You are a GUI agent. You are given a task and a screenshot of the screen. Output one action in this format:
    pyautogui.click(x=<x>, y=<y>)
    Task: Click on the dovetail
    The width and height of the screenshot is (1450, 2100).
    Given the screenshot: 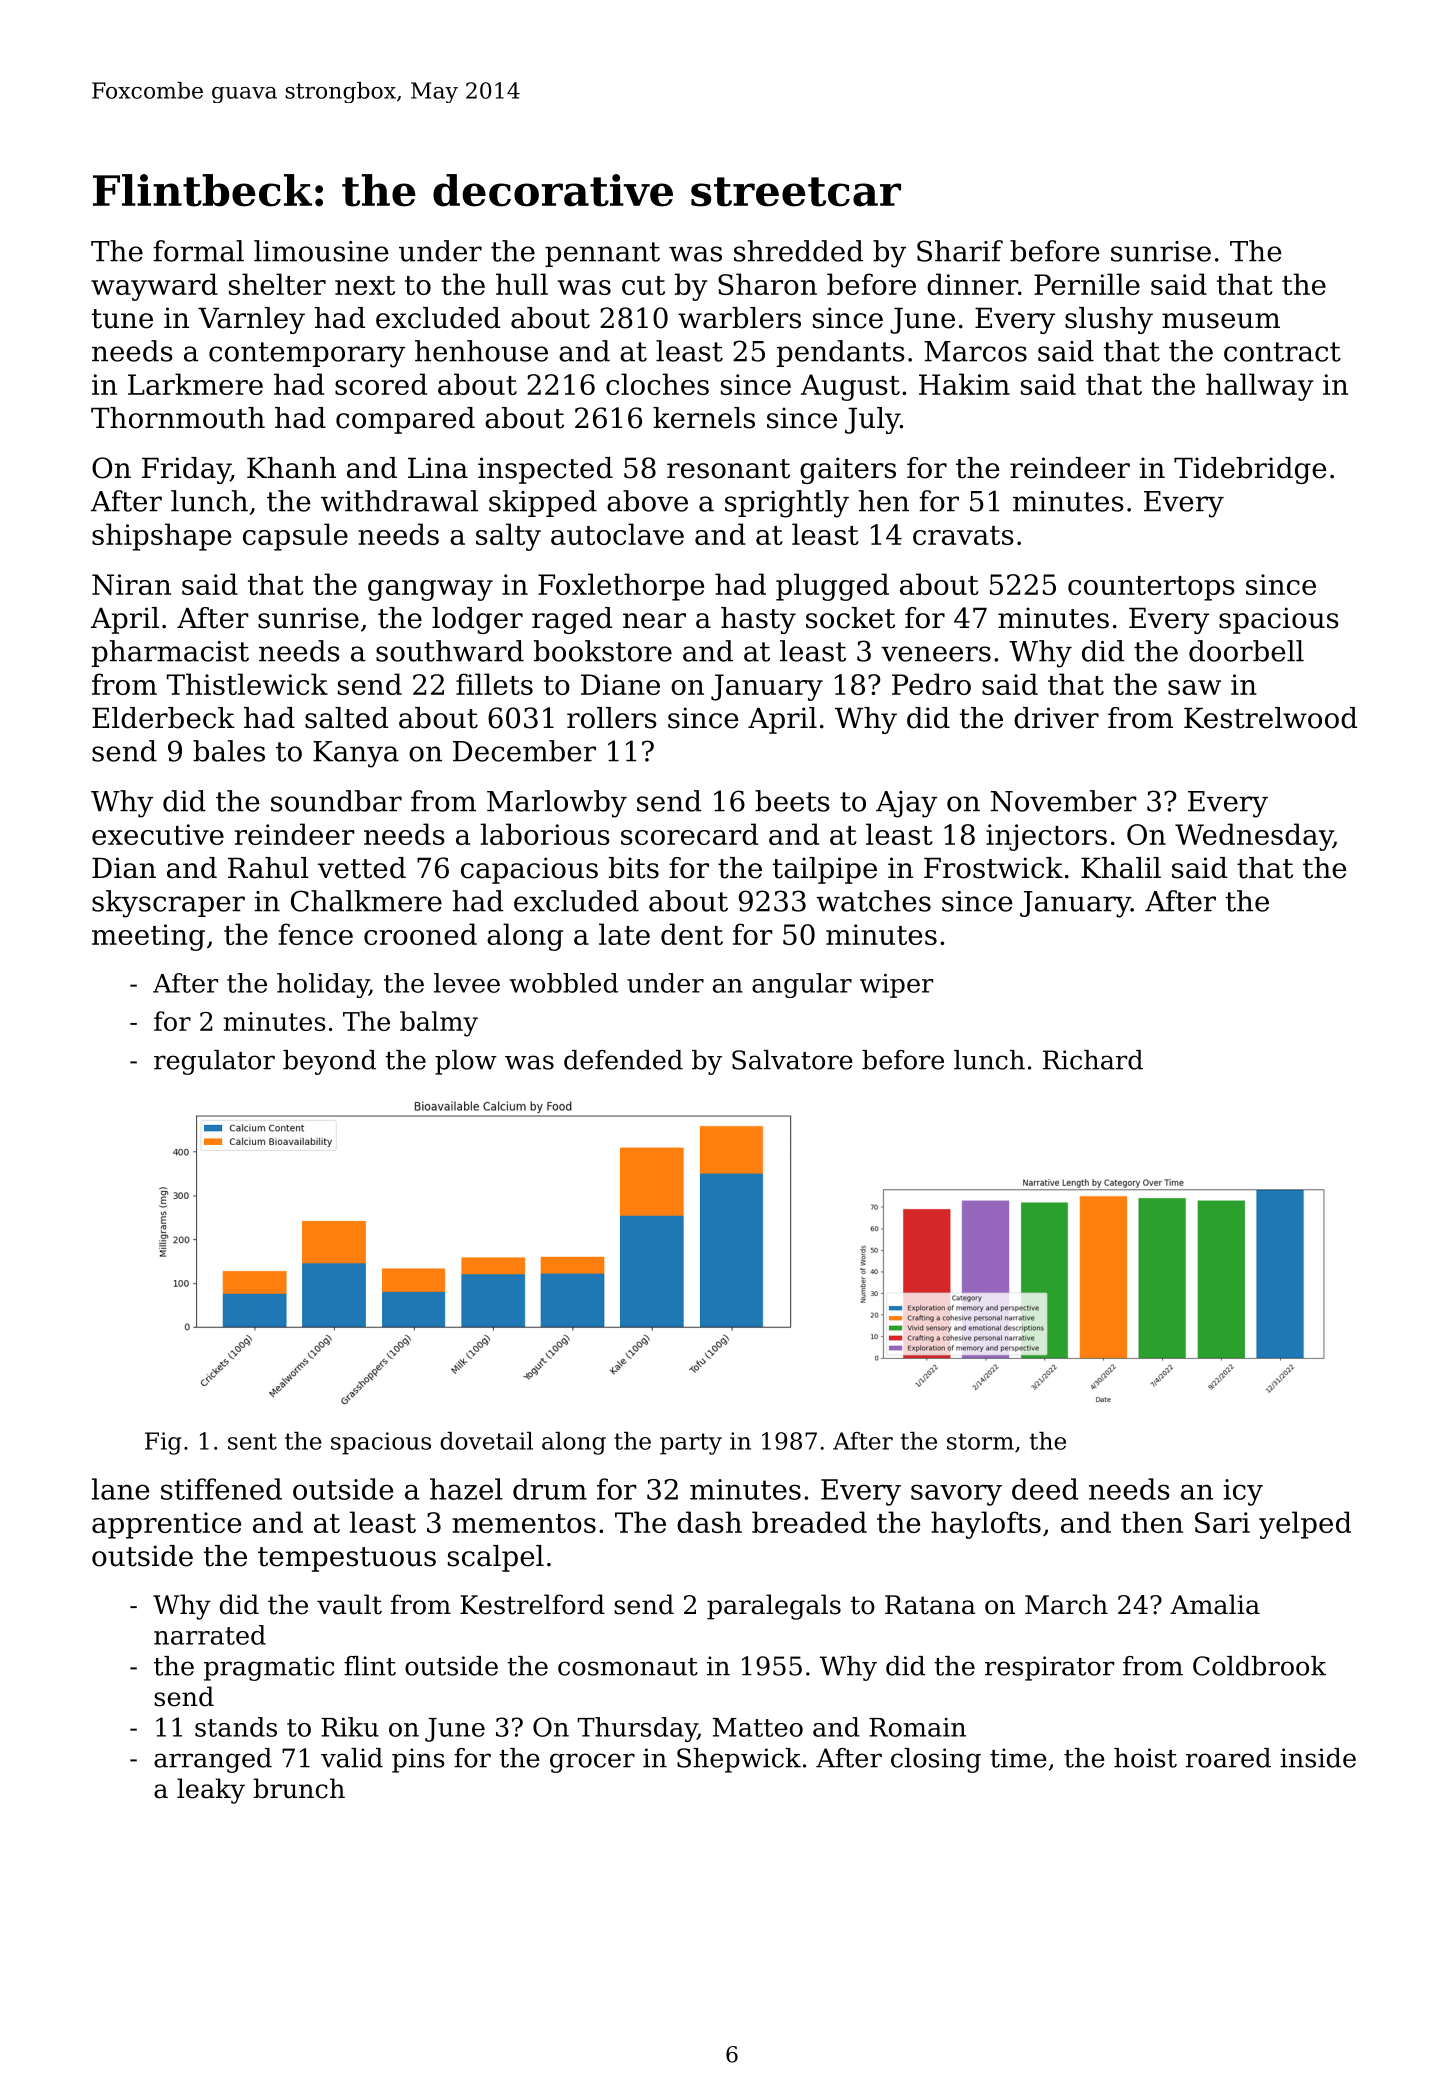 What is the action you would take?
    pyautogui.click(x=486, y=1441)
